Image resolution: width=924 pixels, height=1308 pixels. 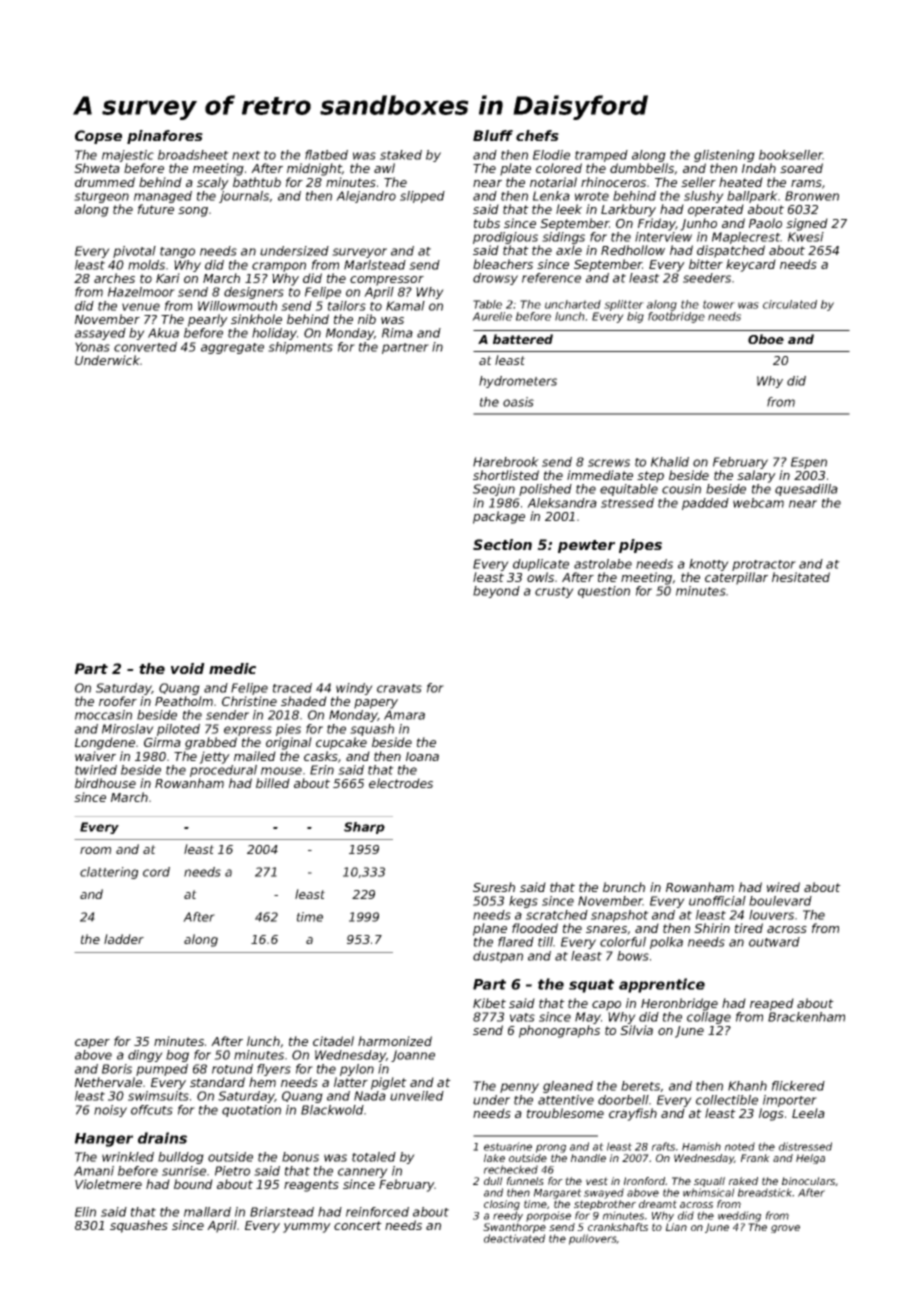 I want to click on hesitated, so click(x=801, y=577).
